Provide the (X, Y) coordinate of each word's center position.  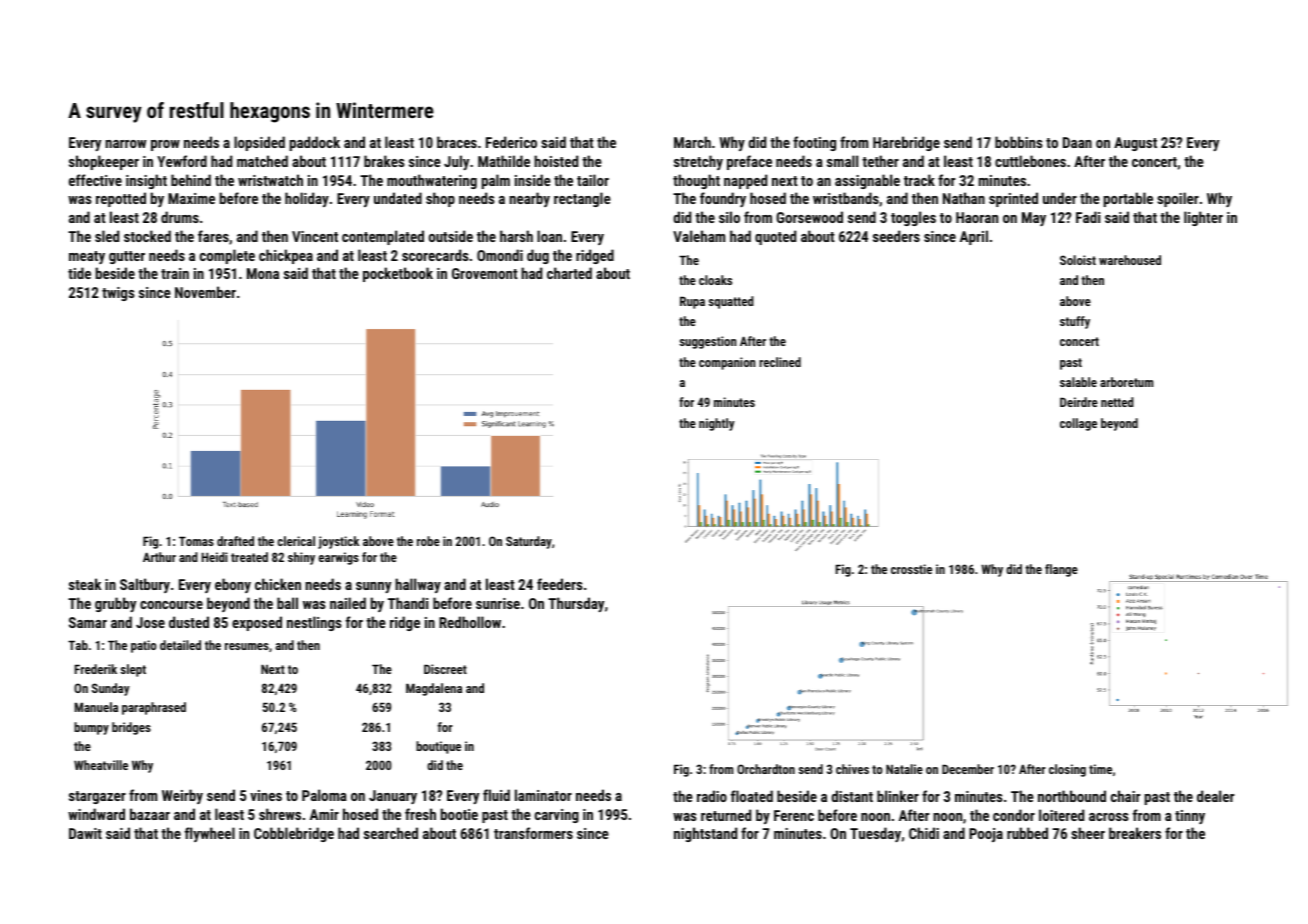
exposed (257, 623)
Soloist (1078, 260)
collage (1078, 424)
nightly (717, 424)
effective (95, 180)
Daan (1077, 142)
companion (727, 363)
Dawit (85, 833)
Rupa (692, 302)
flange (1061, 570)
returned (726, 815)
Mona (263, 273)
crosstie (911, 569)
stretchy (698, 162)
